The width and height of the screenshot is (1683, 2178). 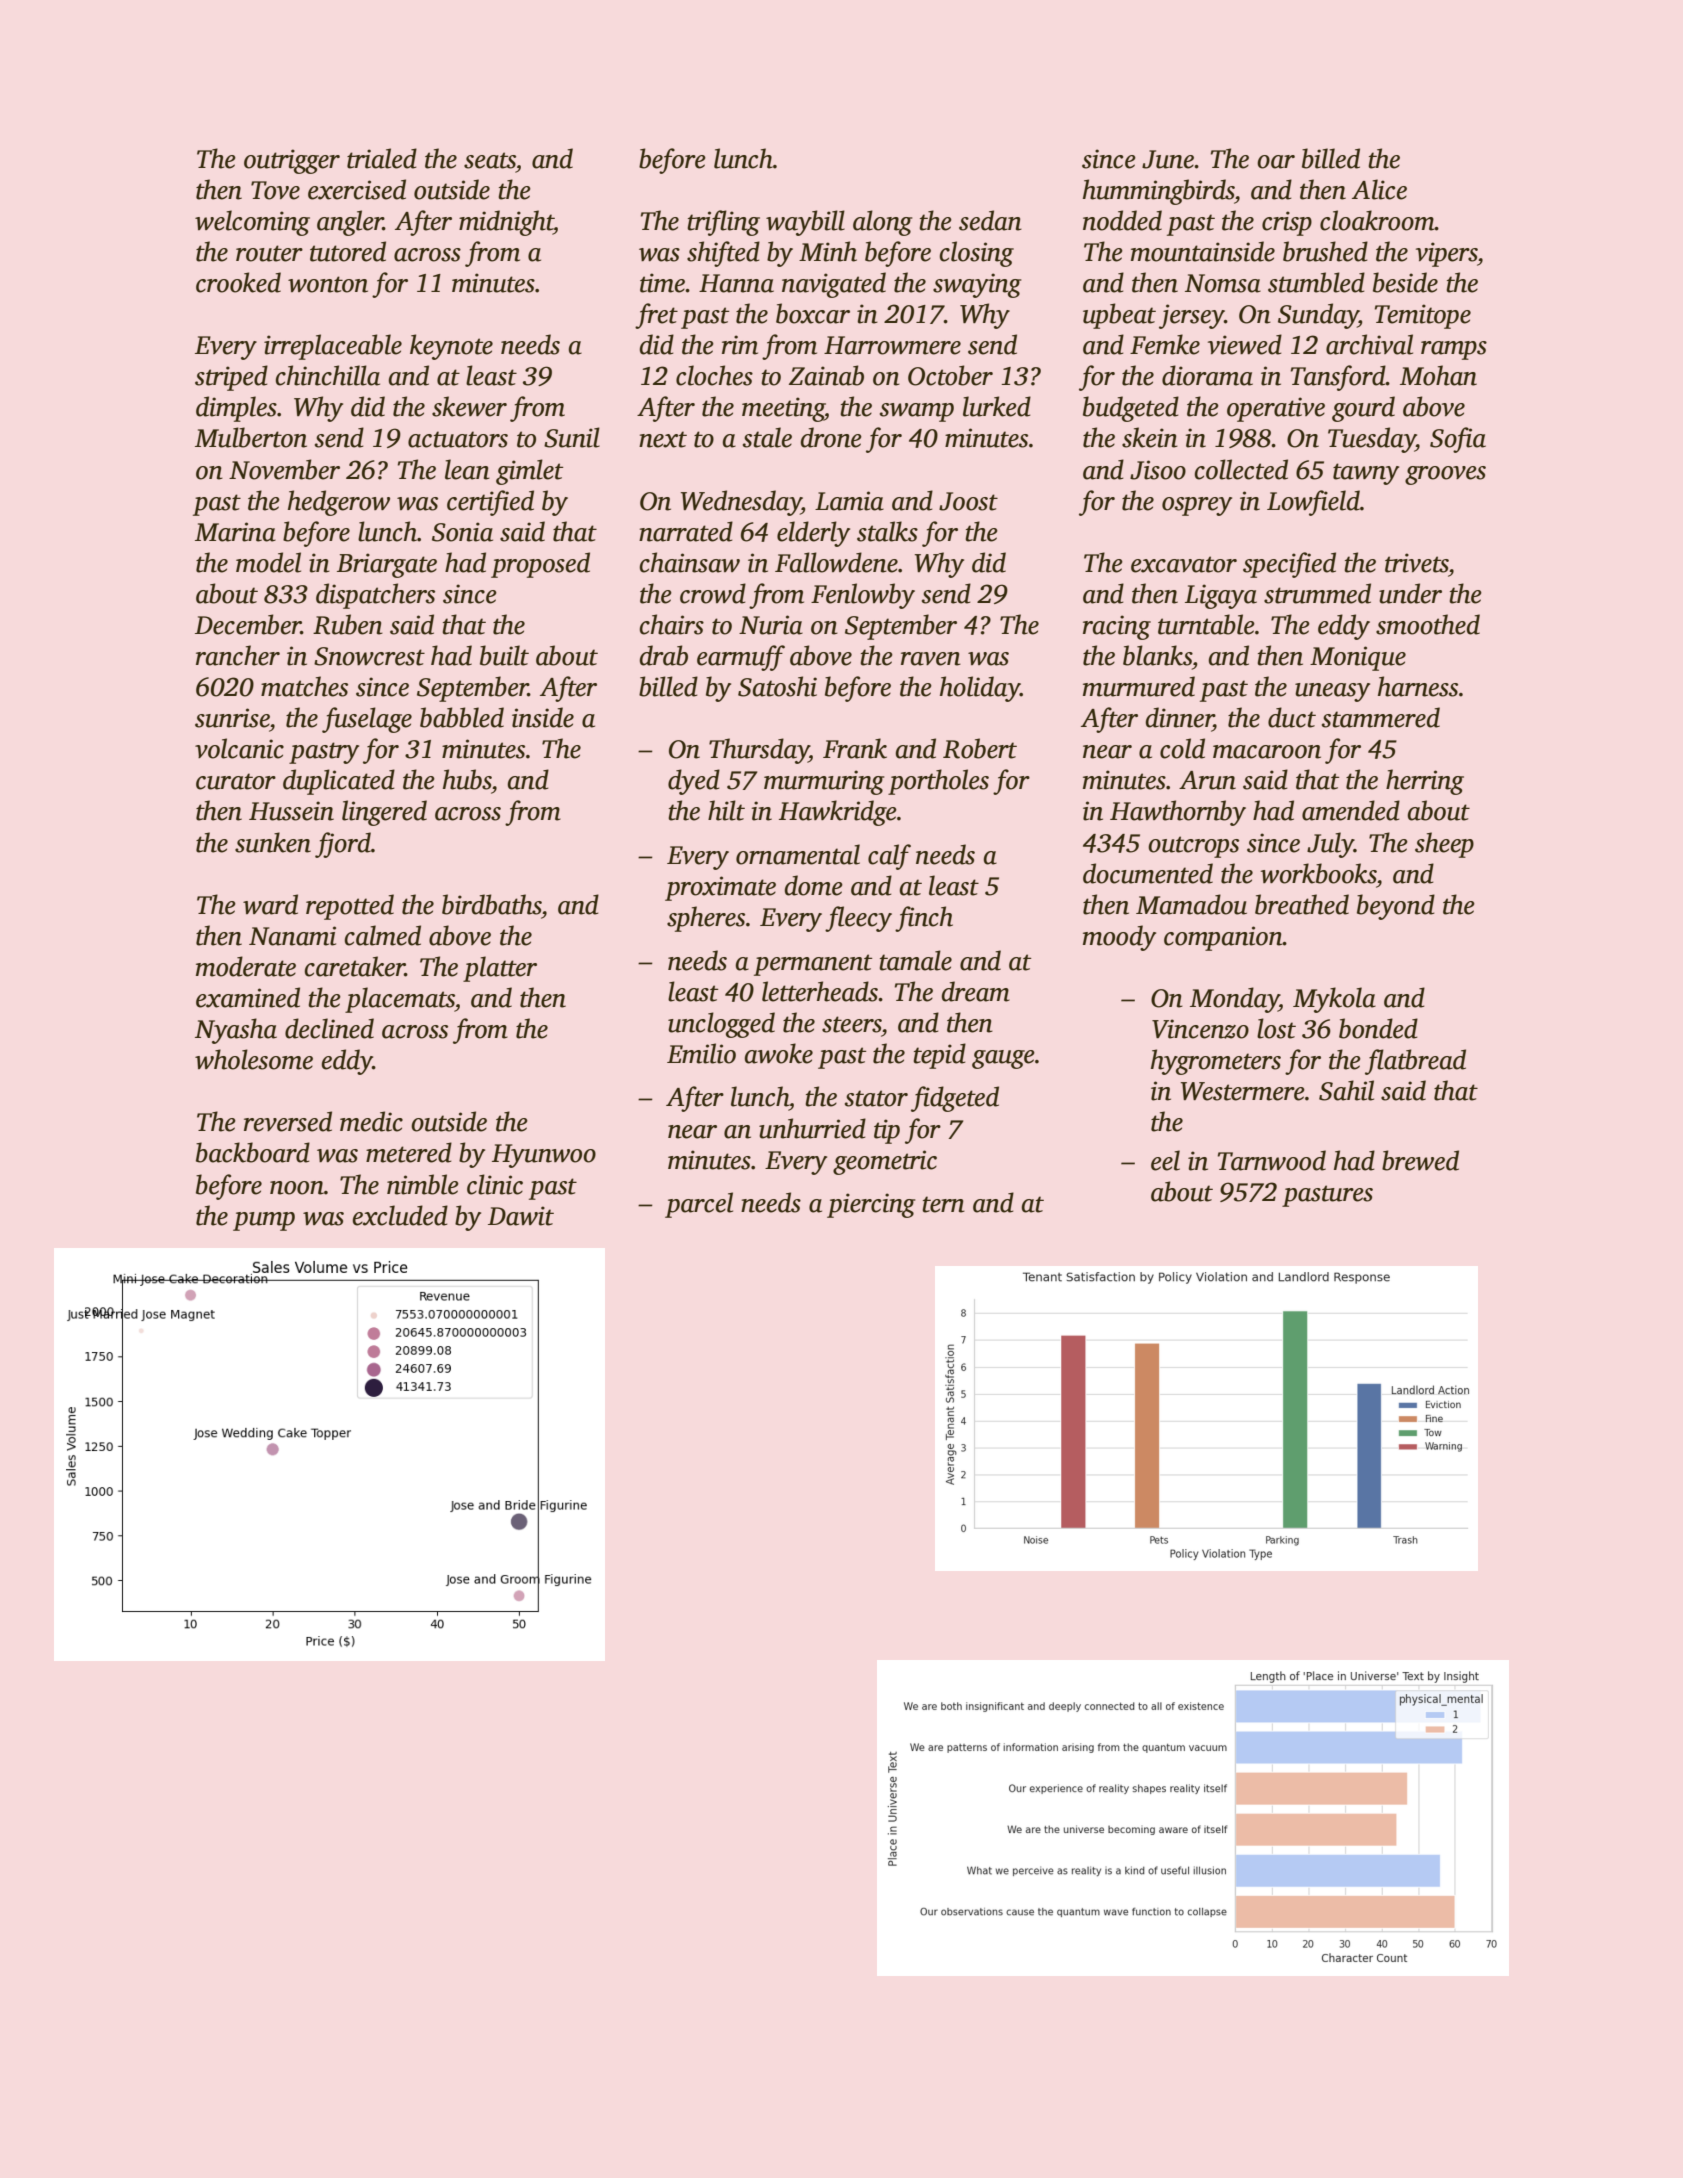 What do you see at coordinates (238, 282) in the screenshot?
I see `crooked` at bounding box center [238, 282].
